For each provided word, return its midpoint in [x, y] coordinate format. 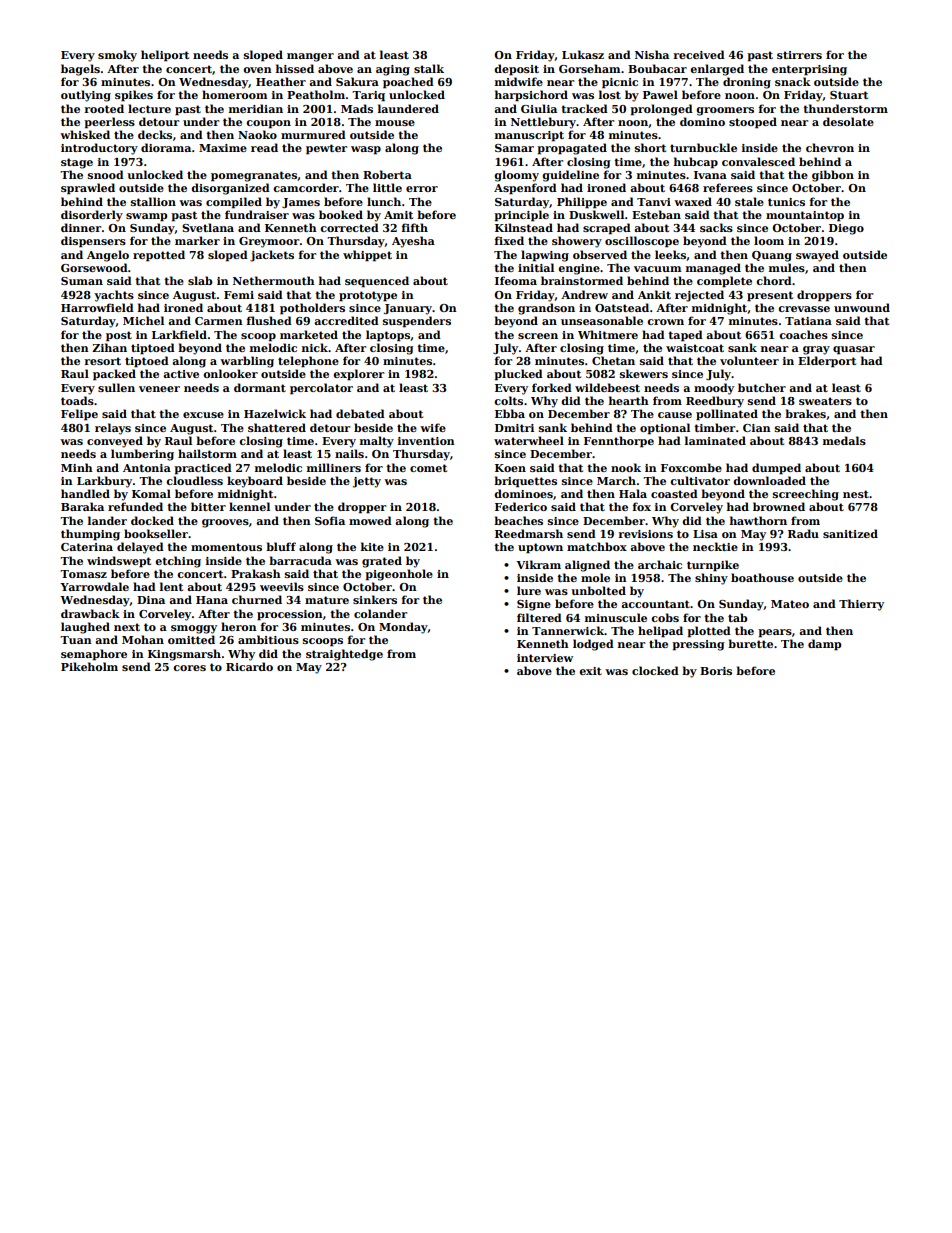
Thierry [861, 605]
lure [529, 590]
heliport [165, 56]
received [699, 54]
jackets [272, 256]
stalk [429, 68]
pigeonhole [399, 575]
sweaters [825, 401]
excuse [203, 415]
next [127, 627]
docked [152, 520]
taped [685, 336]
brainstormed [582, 280]
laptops [388, 336]
